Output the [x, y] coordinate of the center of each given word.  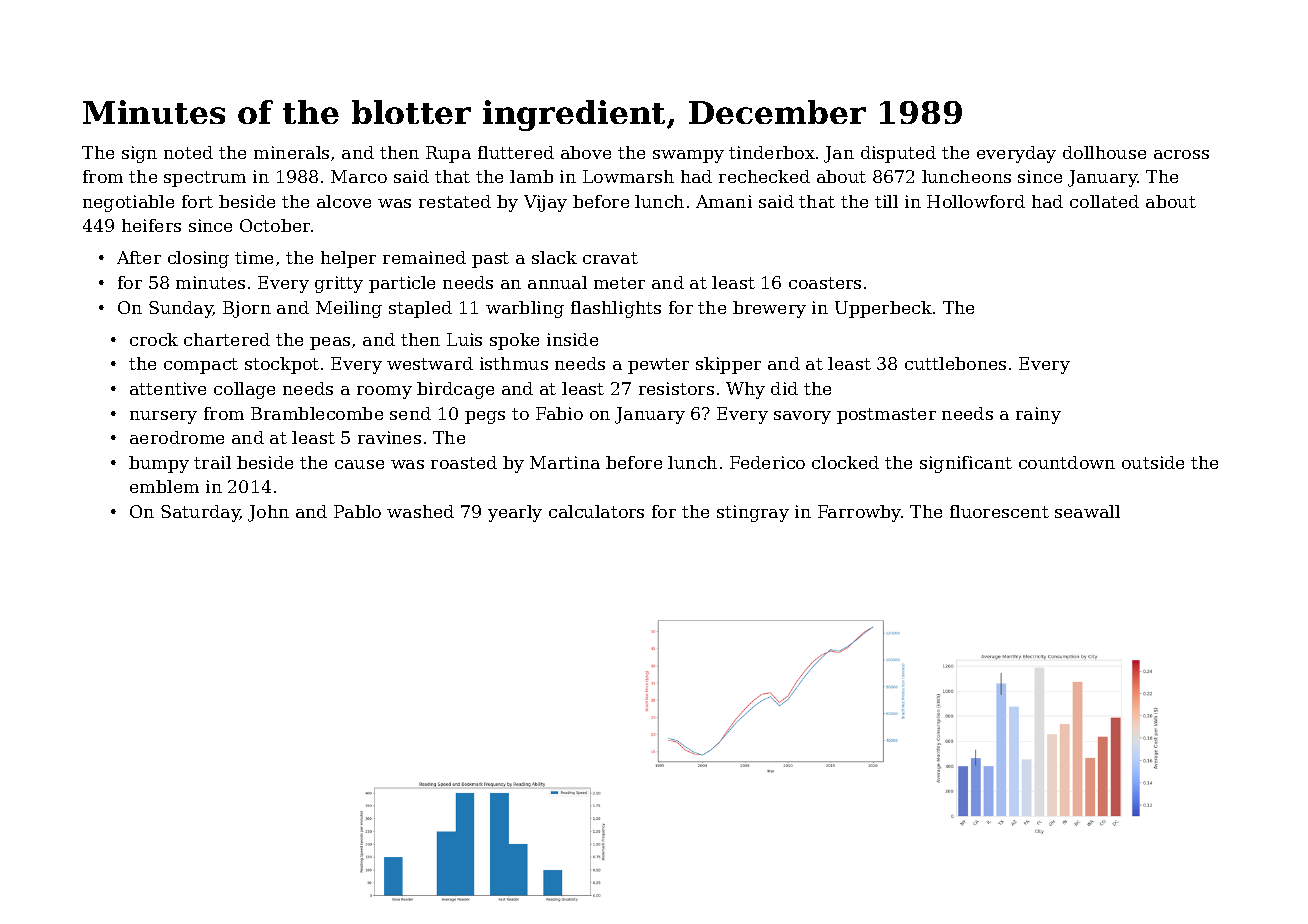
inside [572, 339]
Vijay [545, 203]
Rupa [448, 154]
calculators [596, 511]
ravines [389, 437]
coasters [825, 283]
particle [402, 284]
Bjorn [247, 309]
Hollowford [976, 201]
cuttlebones [955, 363]
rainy [1038, 415]
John [268, 513]
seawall [1087, 511]
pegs [485, 417]
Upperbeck [883, 309]
